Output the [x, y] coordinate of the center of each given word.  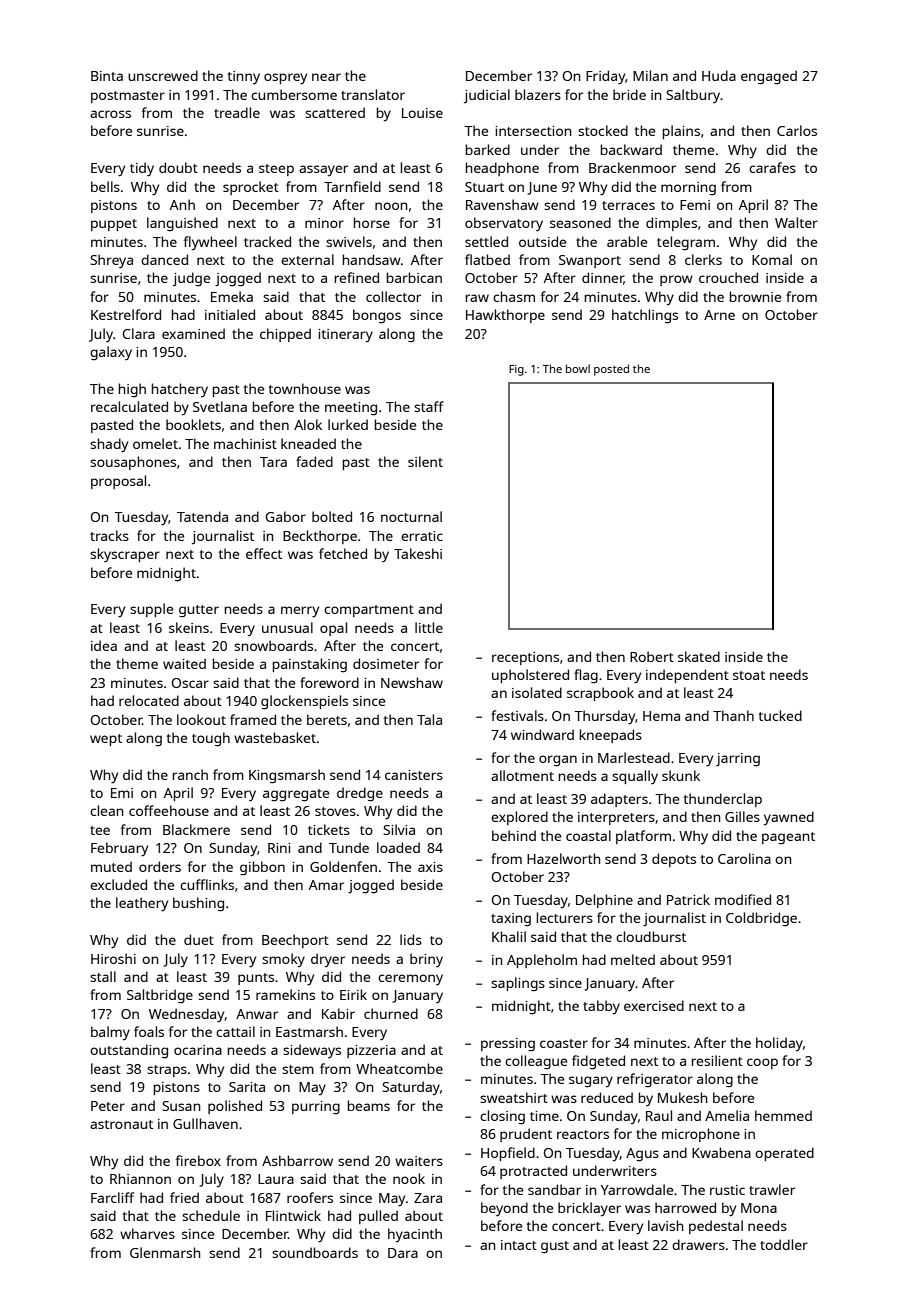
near [326, 77]
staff [429, 406]
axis [430, 867]
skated [699, 656]
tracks [109, 535]
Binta [107, 76]
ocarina [198, 1050]
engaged [769, 77]
